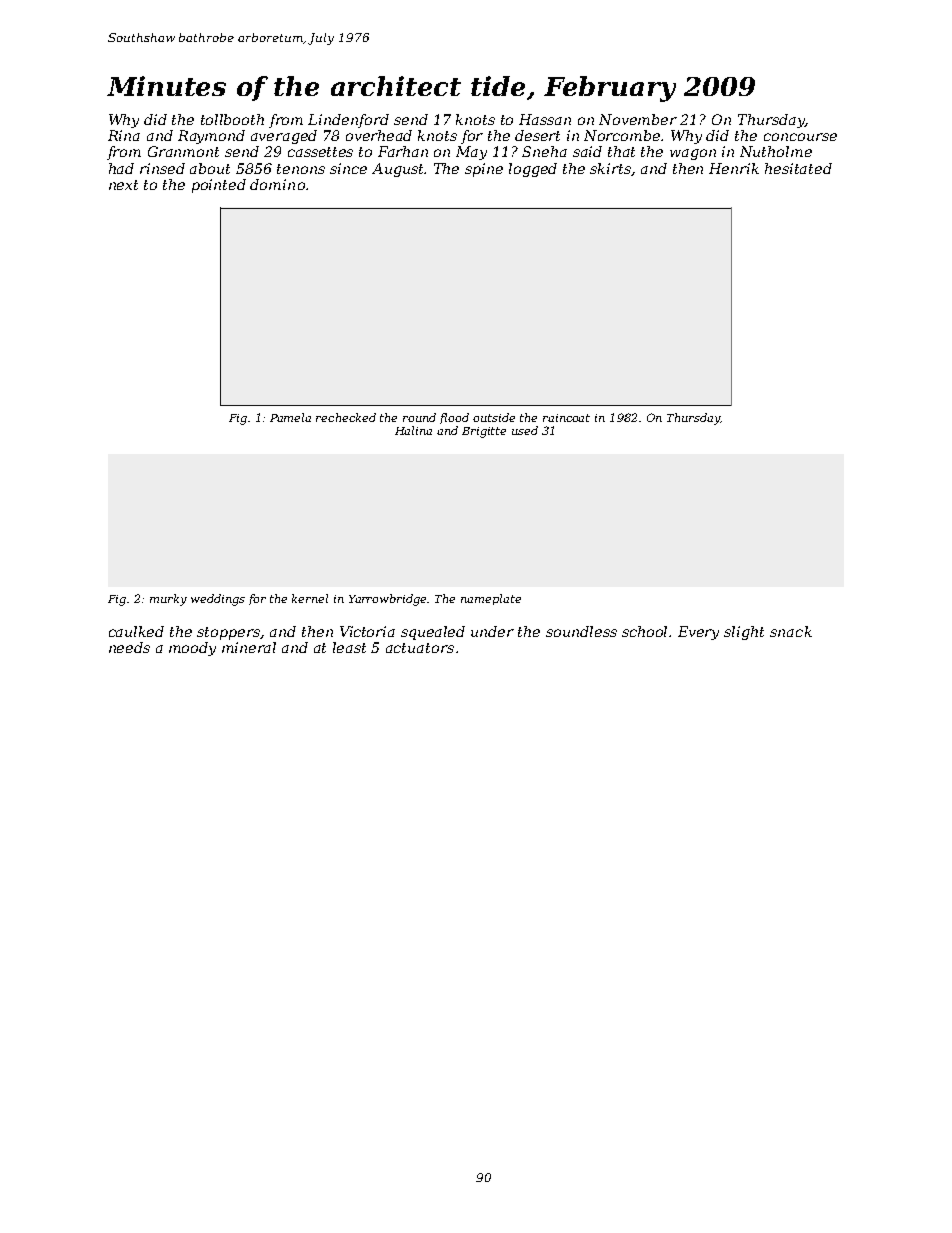 Image resolution: width=952 pixels, height=1233 pixels. Describe the element at coordinates (611, 169) in the page. I see `skirts` at that location.
